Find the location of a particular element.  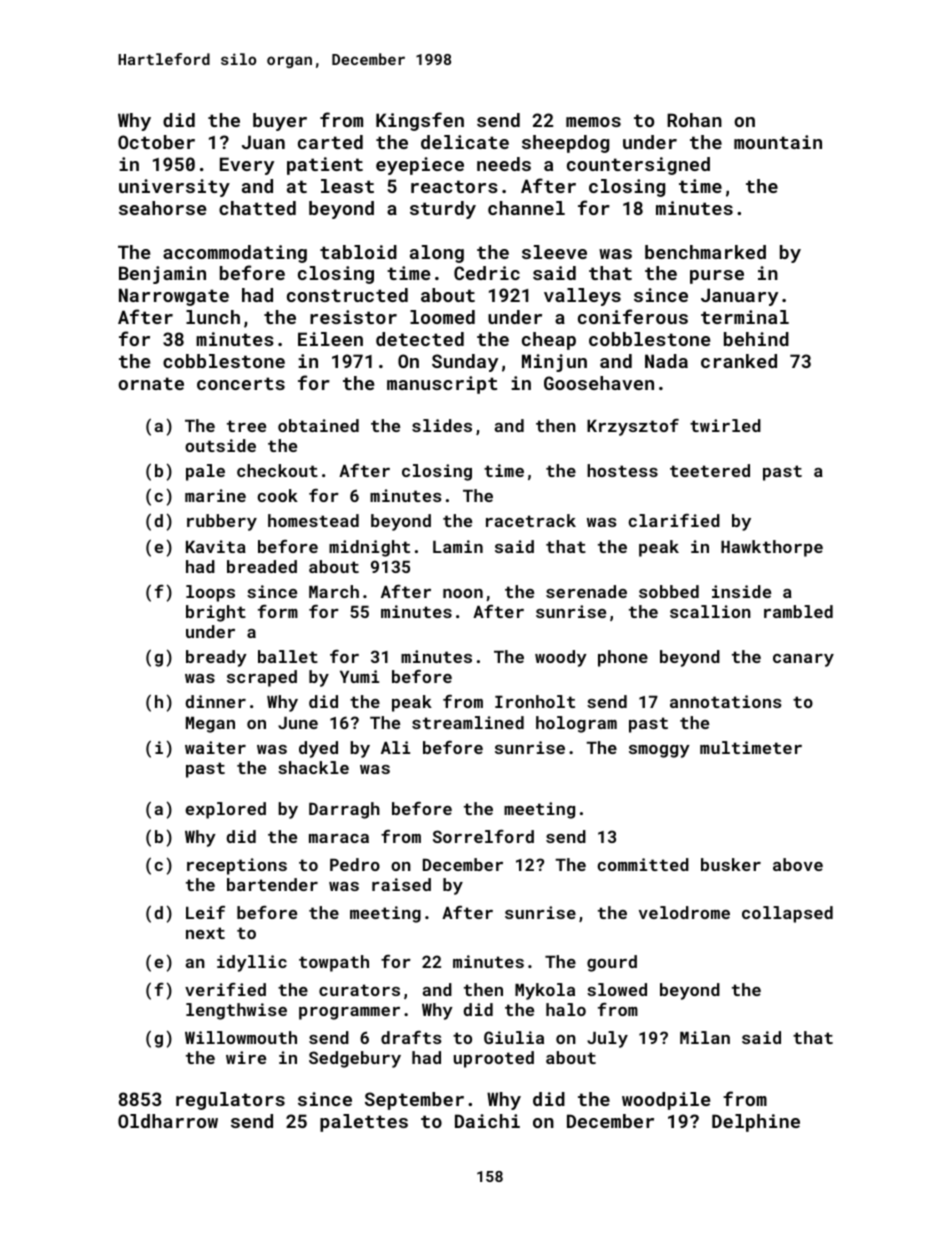

explored is located at coordinates (225, 810).
